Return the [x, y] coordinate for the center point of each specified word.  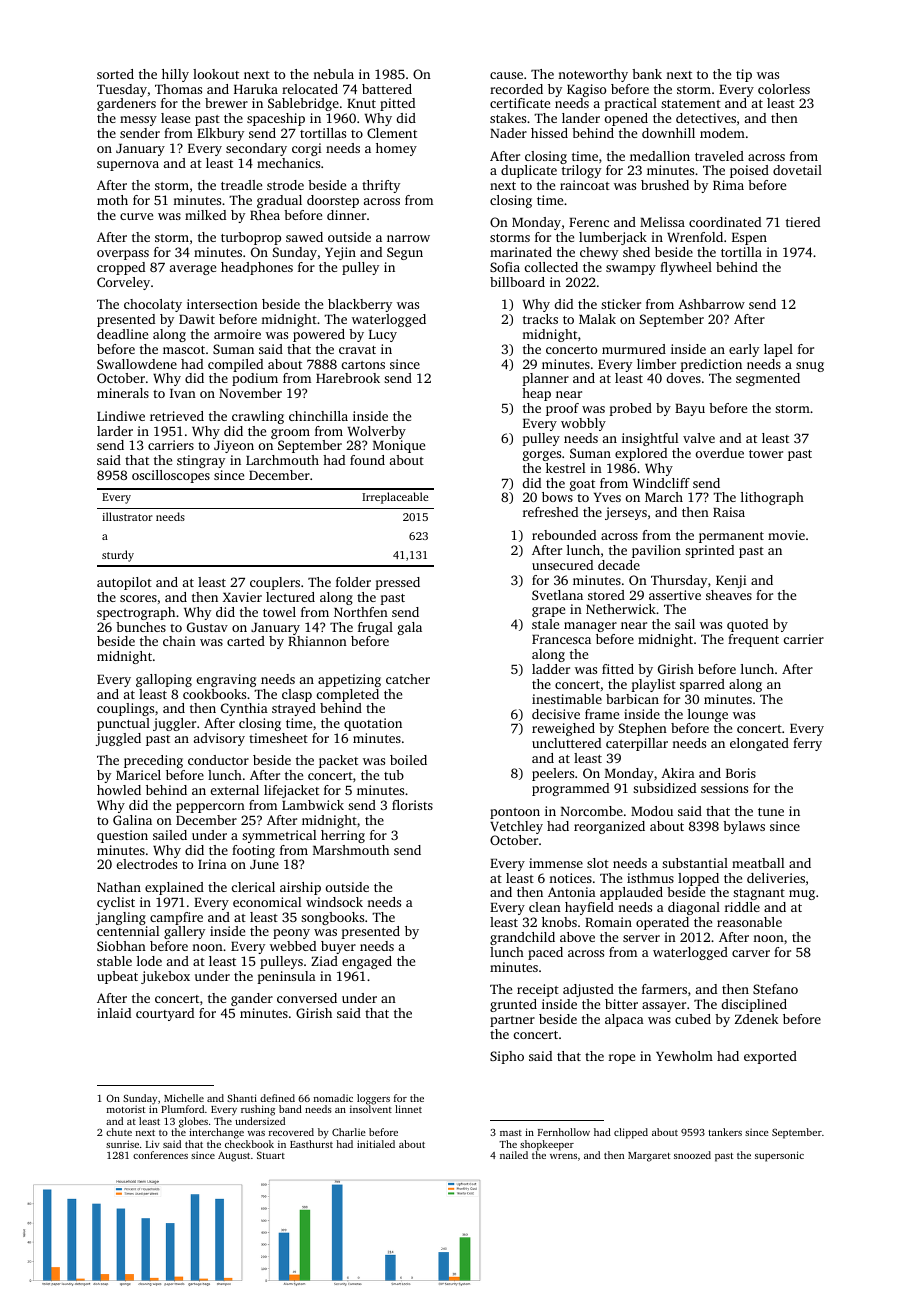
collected [551, 267]
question [122, 836]
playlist [653, 685]
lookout [216, 74]
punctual [123, 724]
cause [506, 75]
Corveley [123, 283]
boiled [408, 760]
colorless [784, 89]
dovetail [797, 170]
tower [766, 454]
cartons [363, 365]
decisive [556, 714]
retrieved [177, 416]
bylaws [744, 827]
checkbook [249, 1144]
